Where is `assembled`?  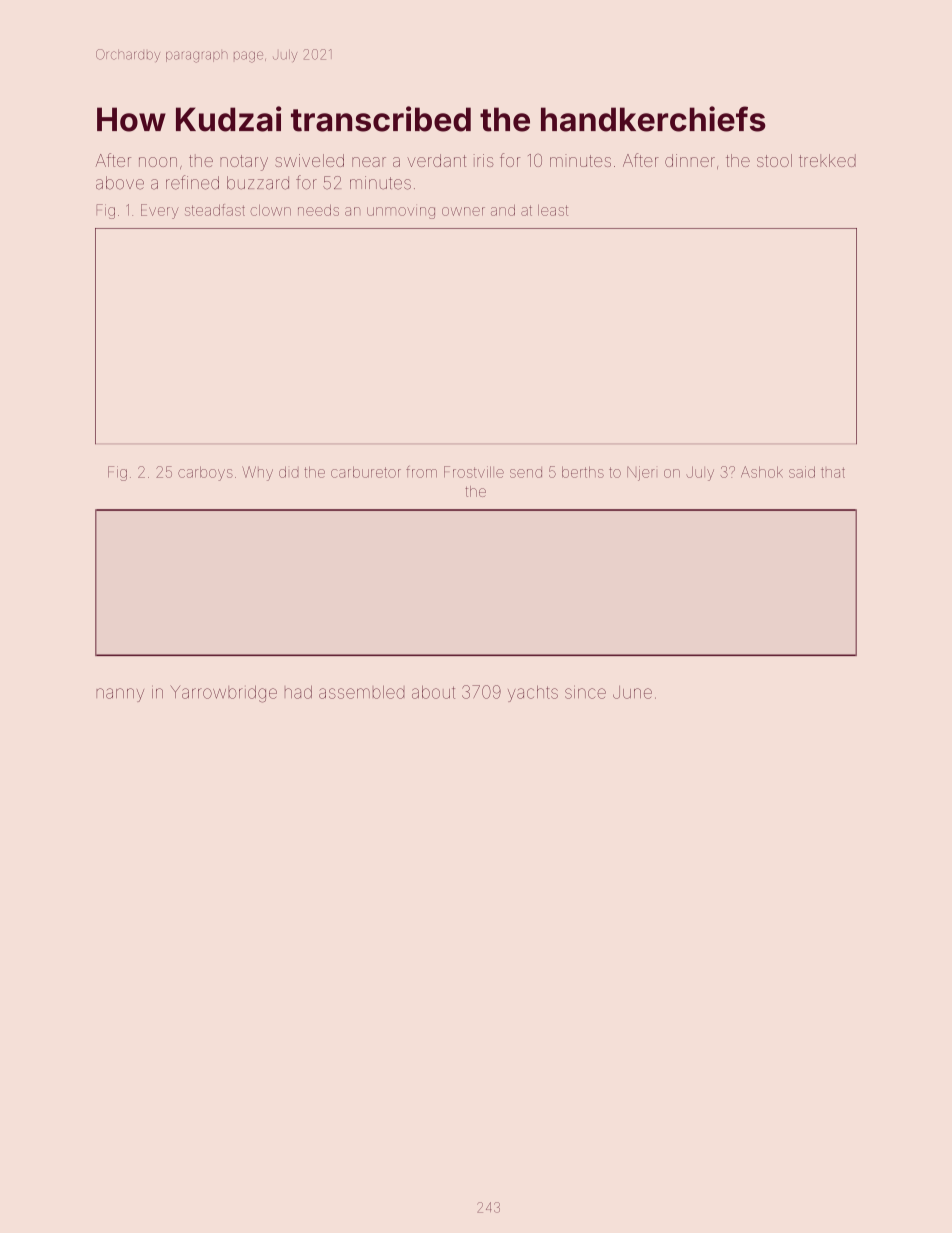 assembled is located at coordinates (361, 692).
